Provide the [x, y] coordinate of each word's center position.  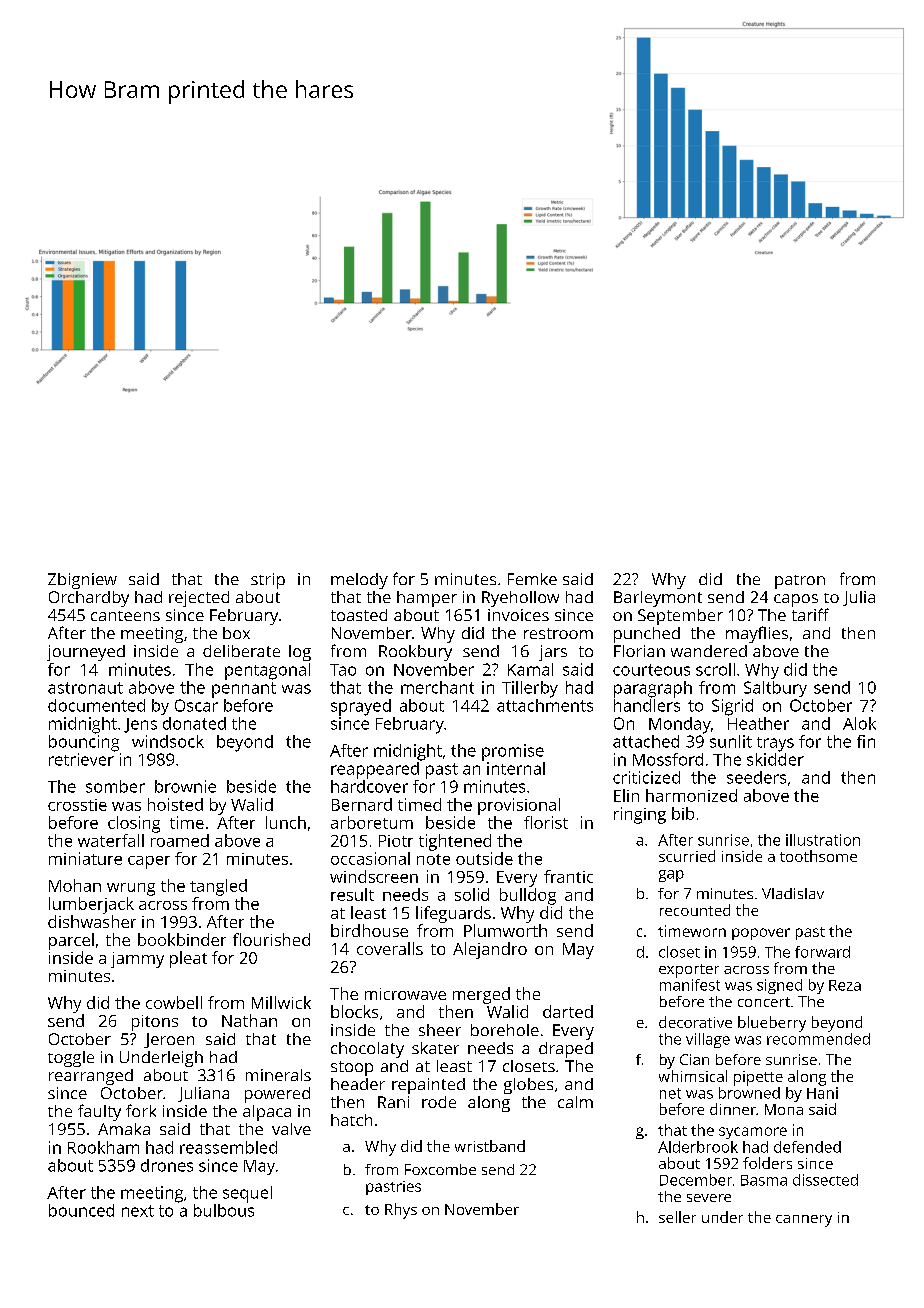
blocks [354, 1011]
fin [866, 741]
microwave [405, 994]
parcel [71, 941]
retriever [81, 759]
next [138, 1211]
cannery [804, 1221]
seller [677, 1217]
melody [359, 581]
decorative [695, 1022]
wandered [709, 651]
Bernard [362, 804]
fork [141, 1110]
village [708, 1040]
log [300, 653]
